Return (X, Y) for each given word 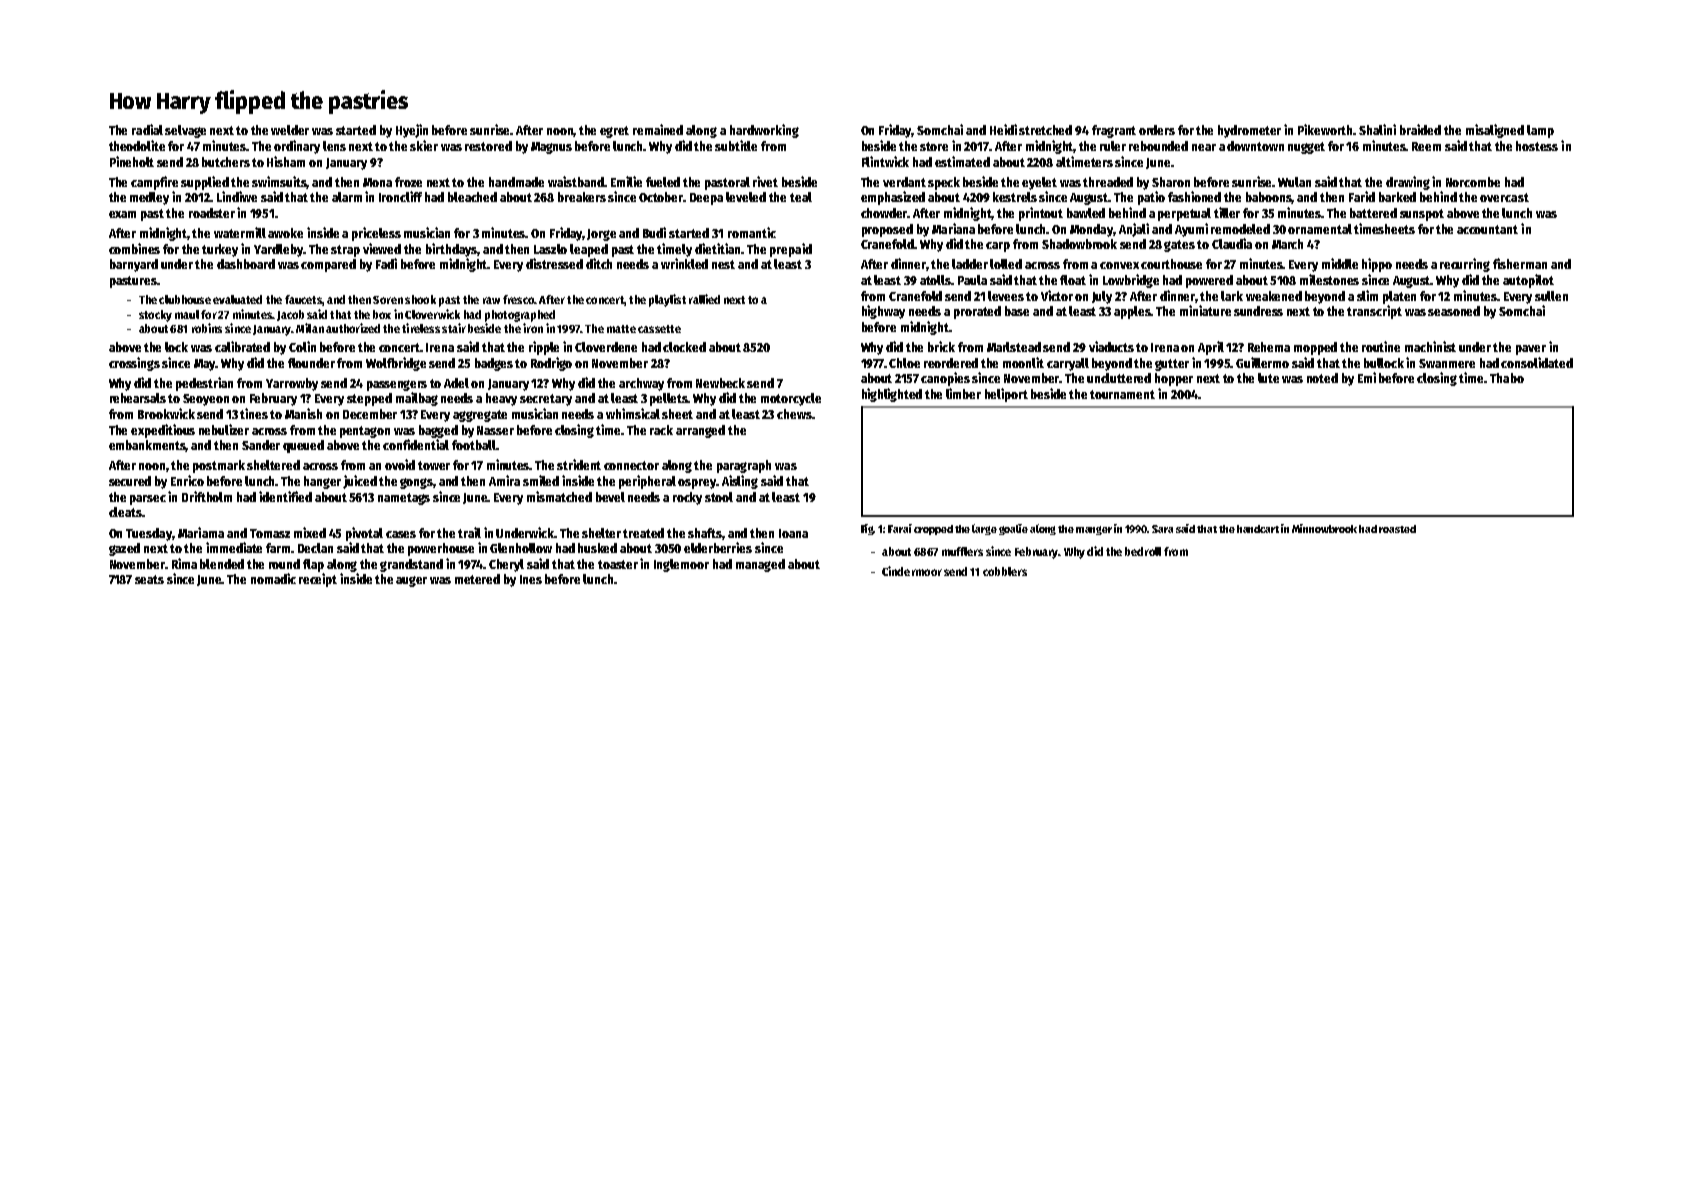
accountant (1487, 229)
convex (1119, 265)
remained (658, 129)
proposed (887, 230)
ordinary (297, 147)
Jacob (290, 315)
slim (1367, 295)
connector (631, 465)
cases (401, 534)
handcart (1258, 529)
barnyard (134, 265)
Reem (1426, 146)
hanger (322, 482)
